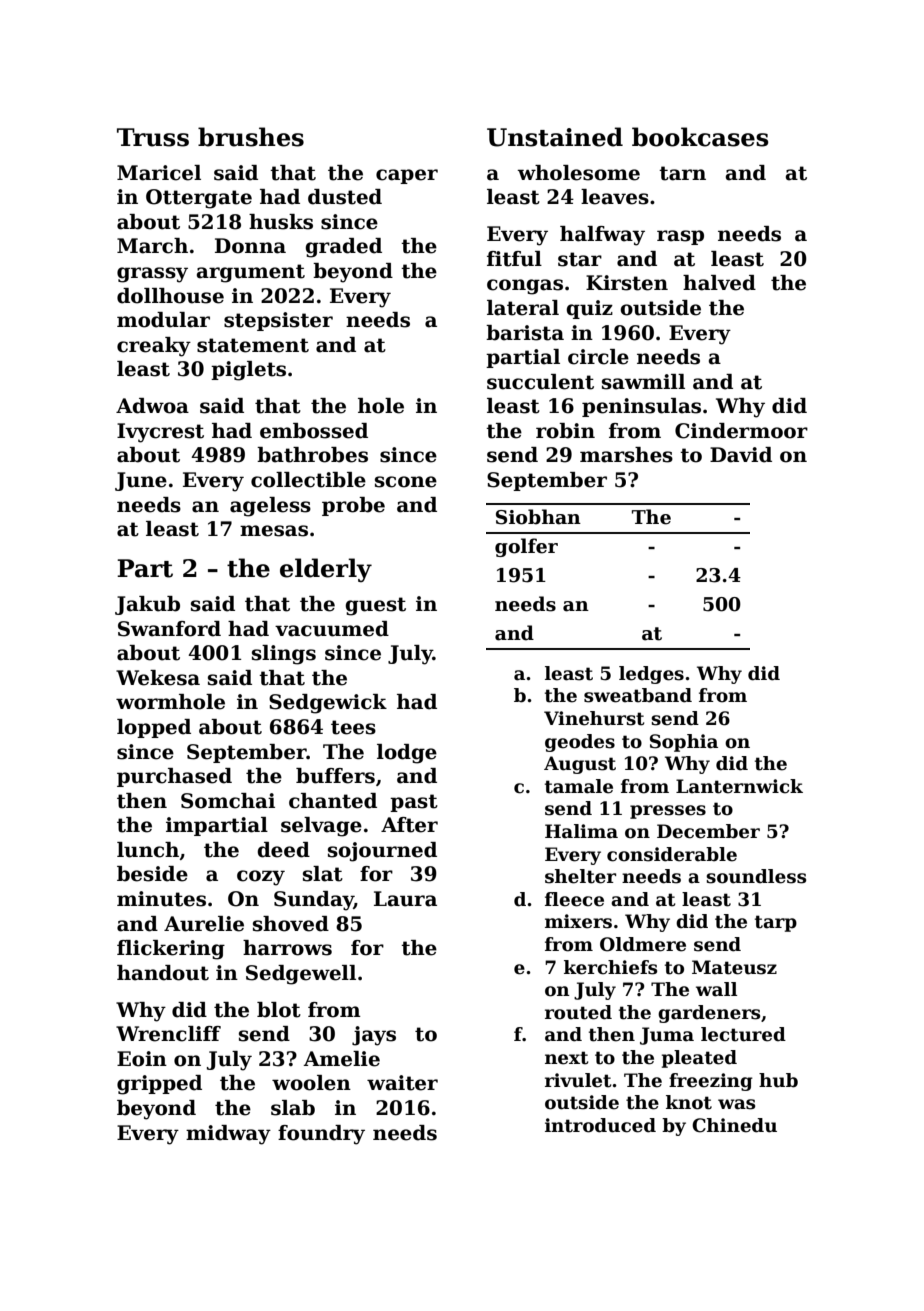 The height and width of the image is (1311, 924). Describe the element at coordinates (741, 455) in the image. I see `David` at that location.
